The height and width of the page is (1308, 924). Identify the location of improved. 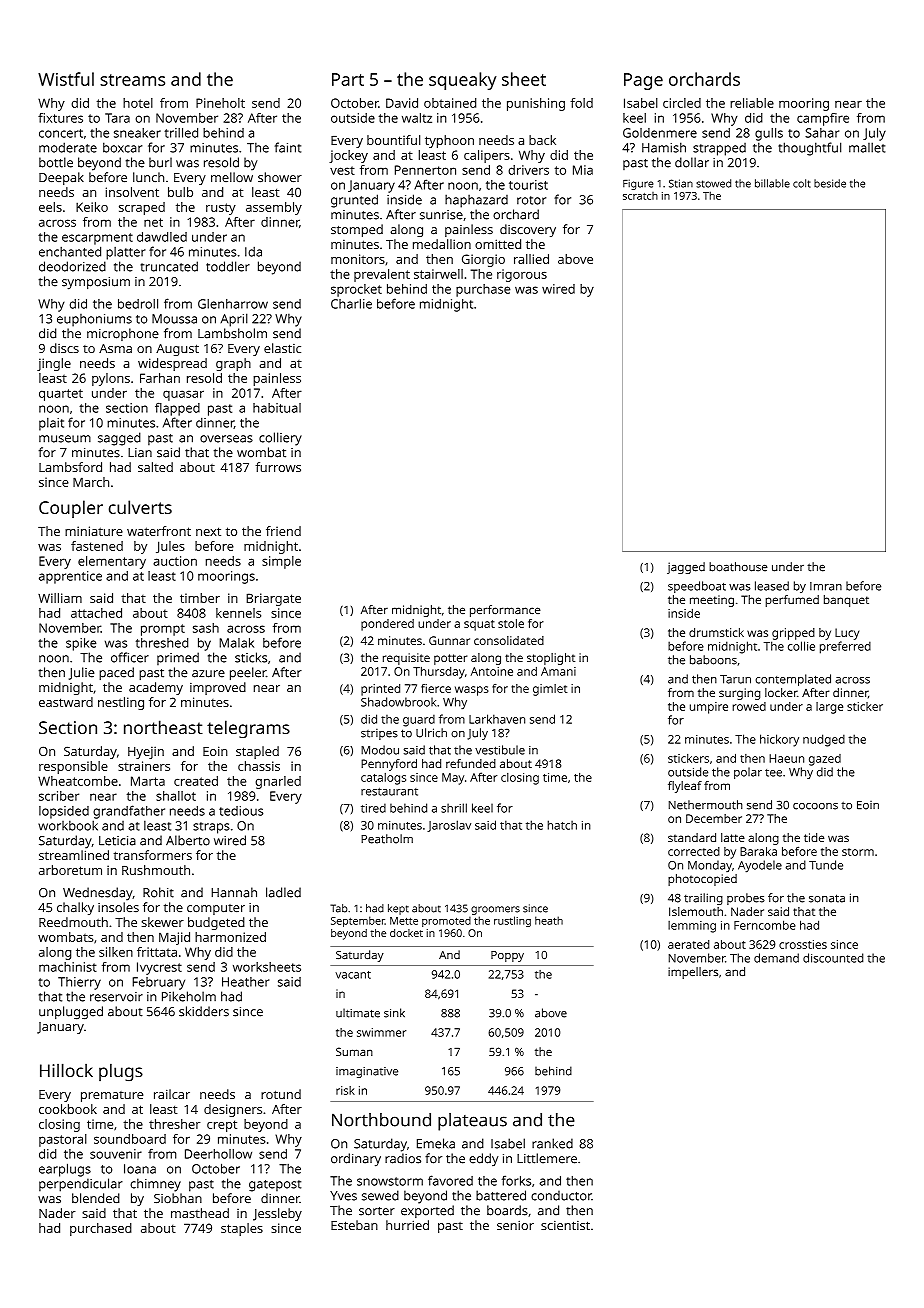
(218, 688).
